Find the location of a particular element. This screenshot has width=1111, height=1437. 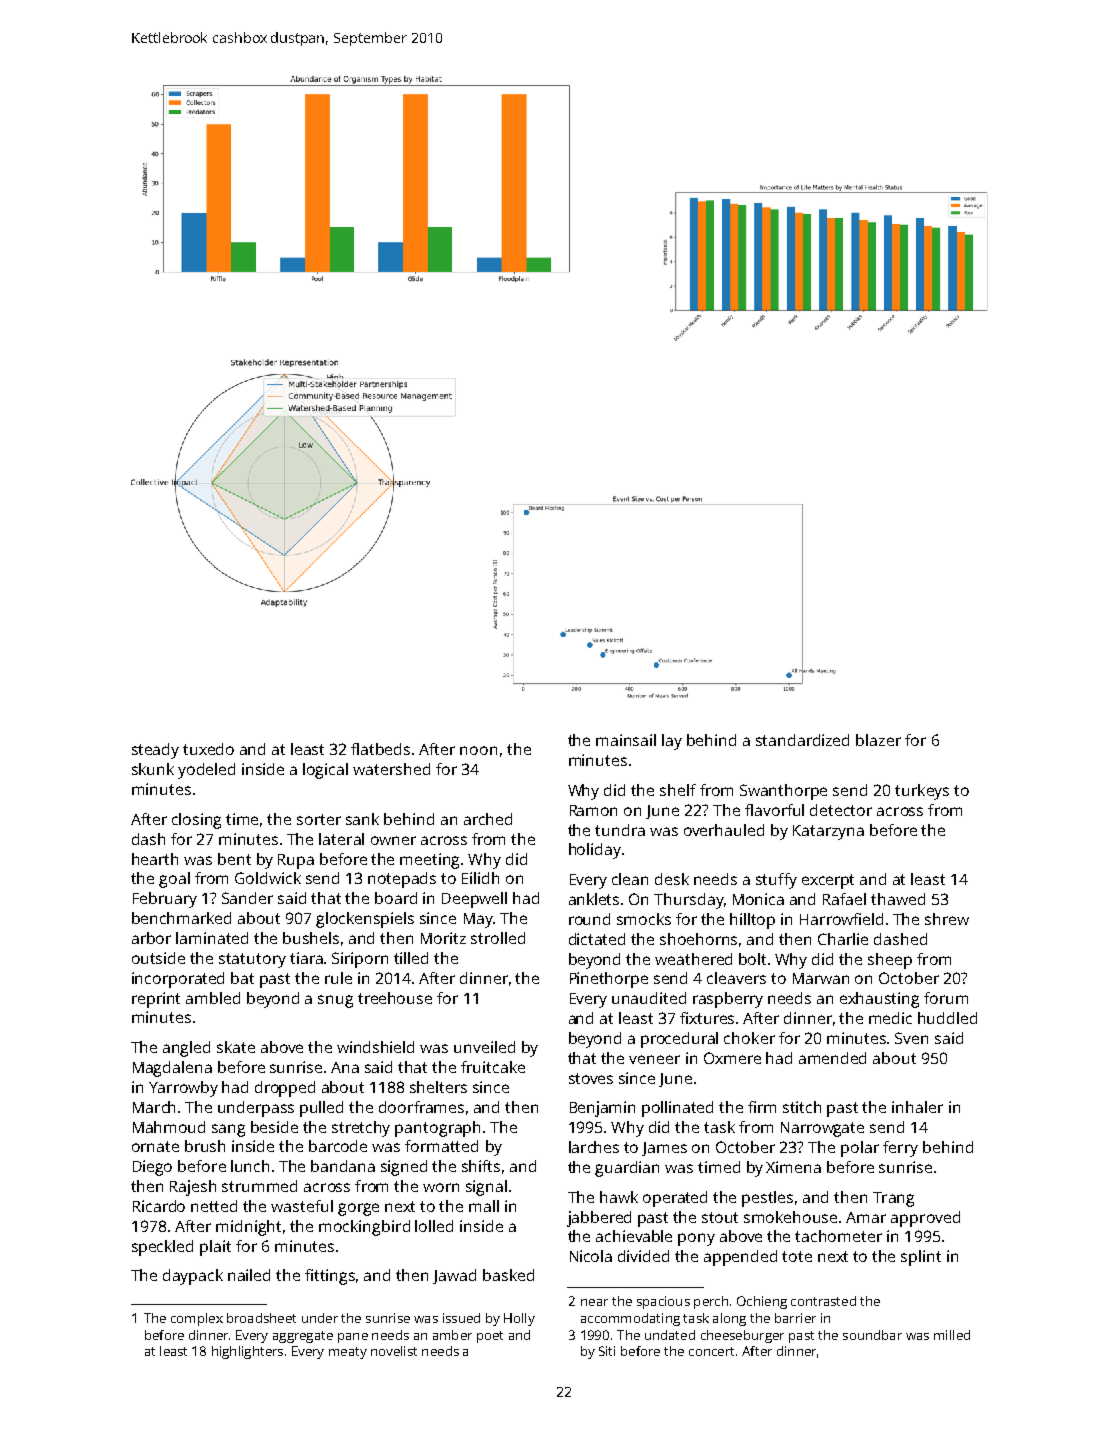

outside is located at coordinates (158, 958).
